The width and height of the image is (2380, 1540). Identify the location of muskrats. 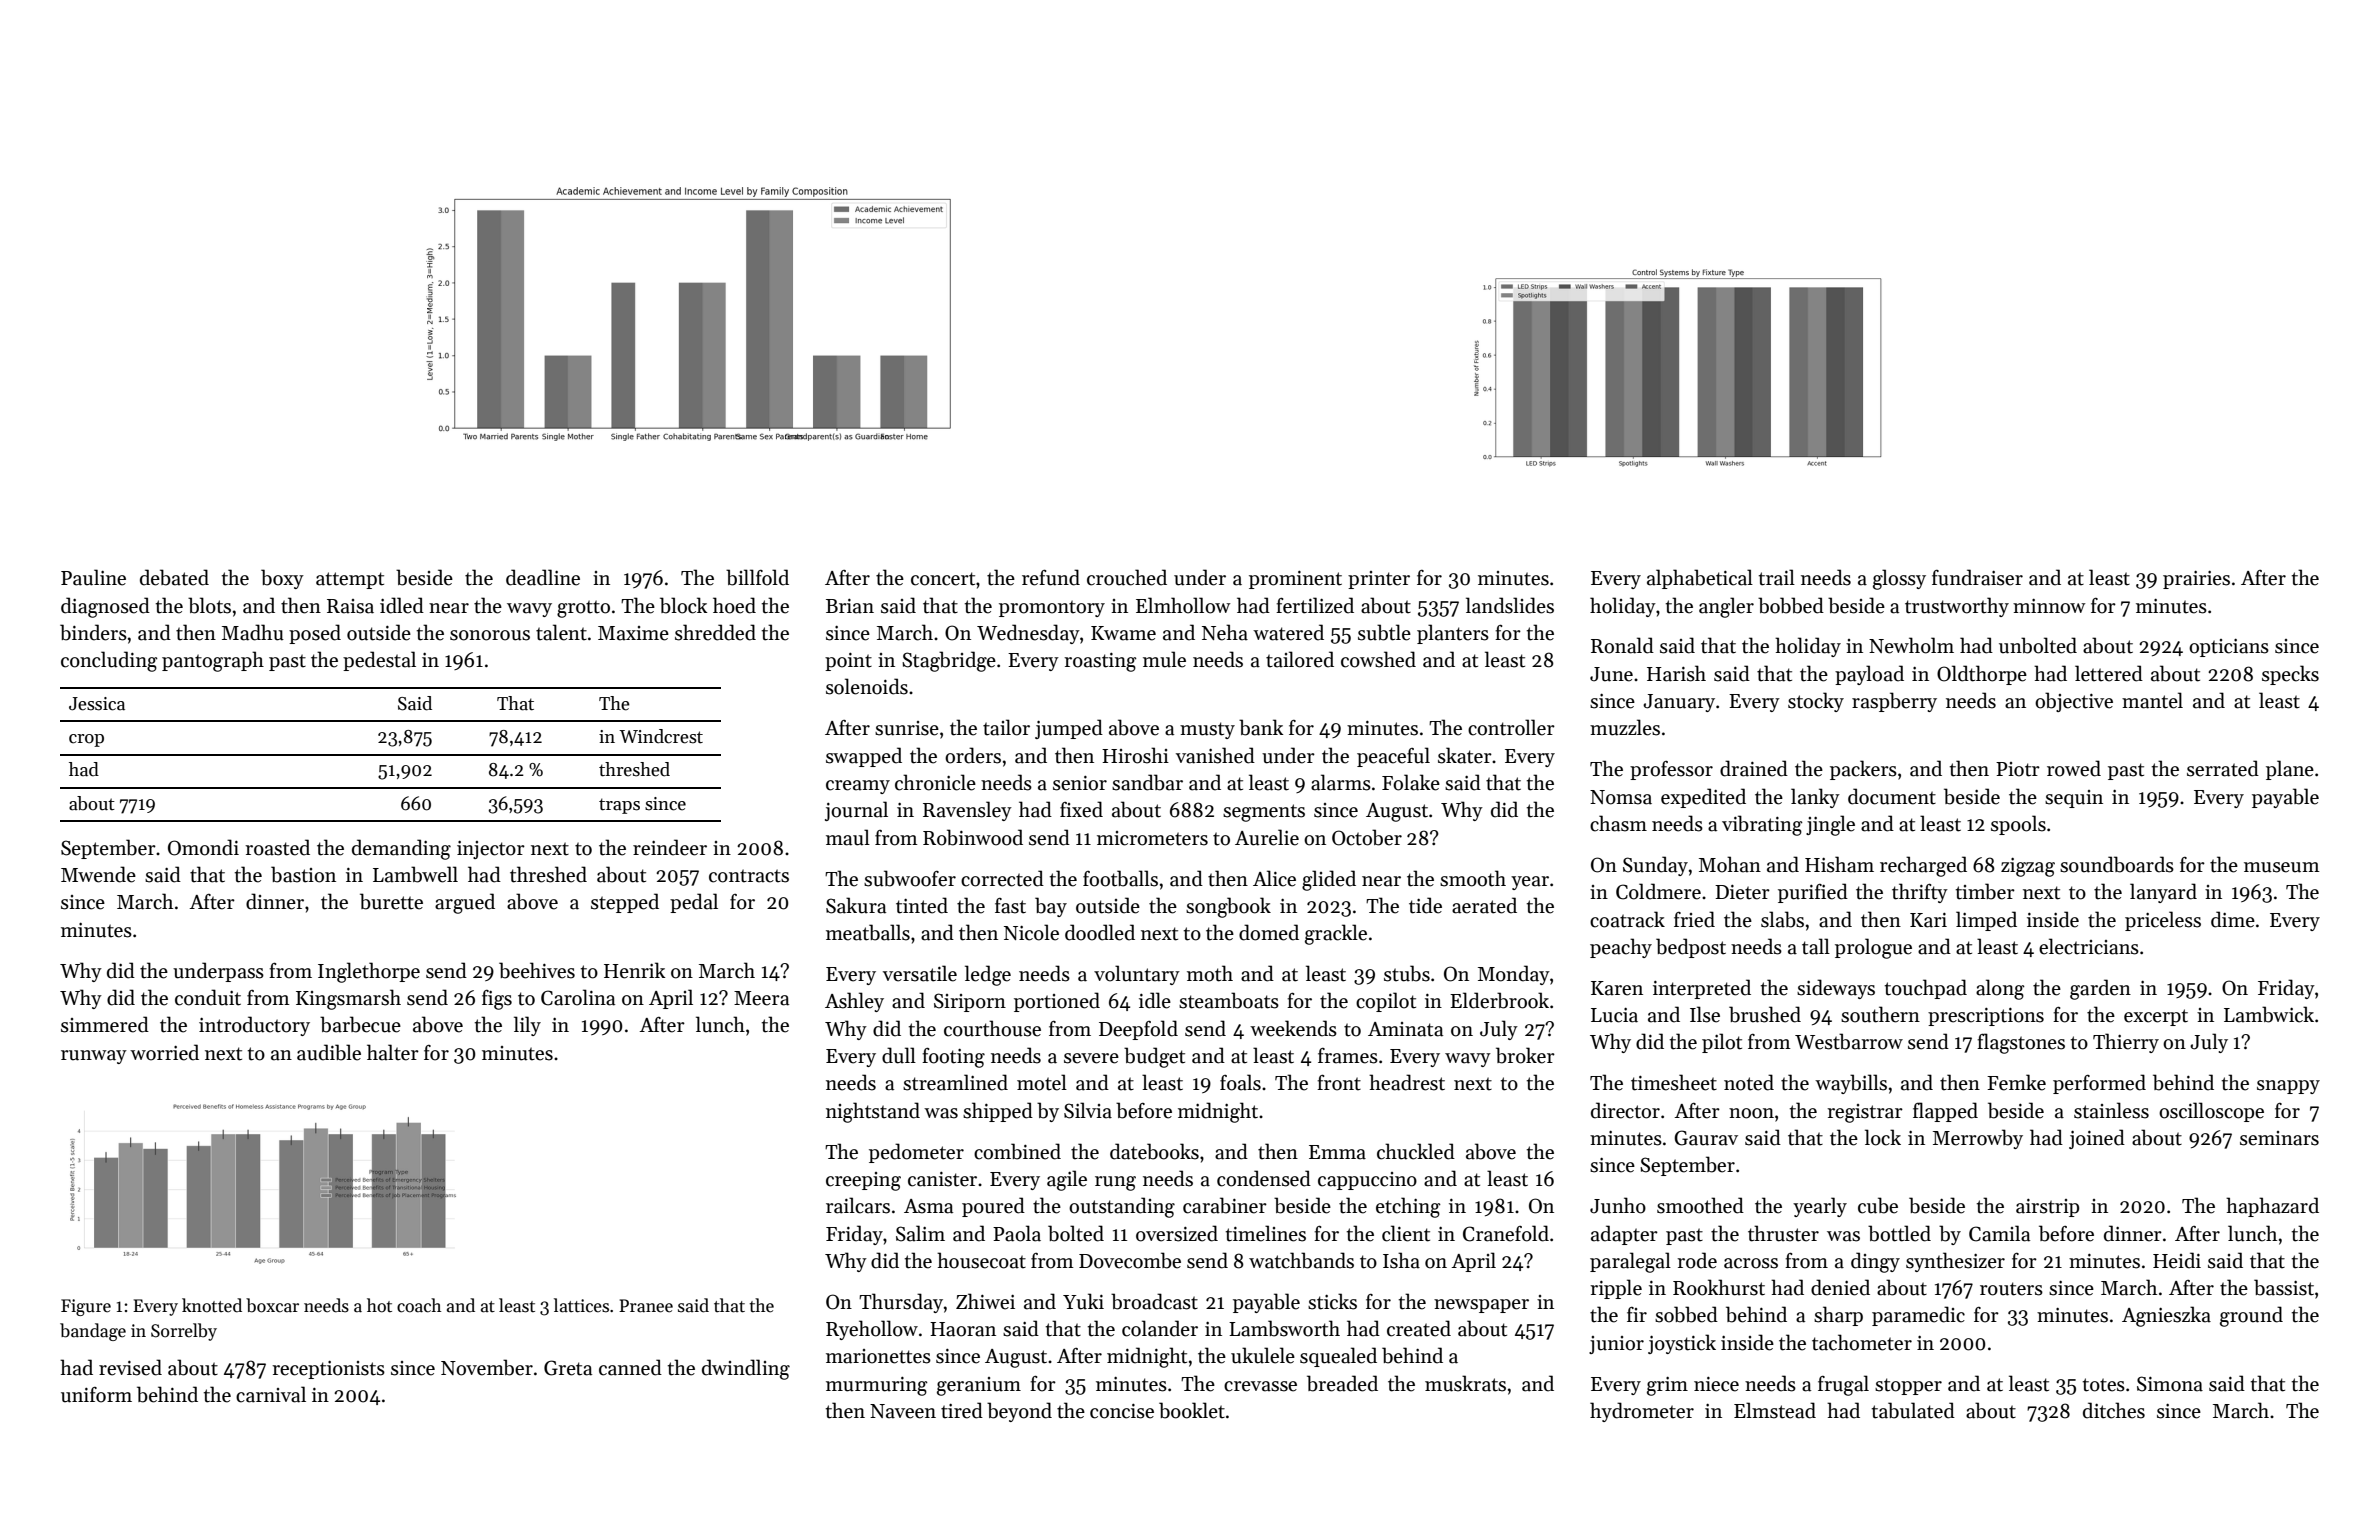
(1465, 1383).
